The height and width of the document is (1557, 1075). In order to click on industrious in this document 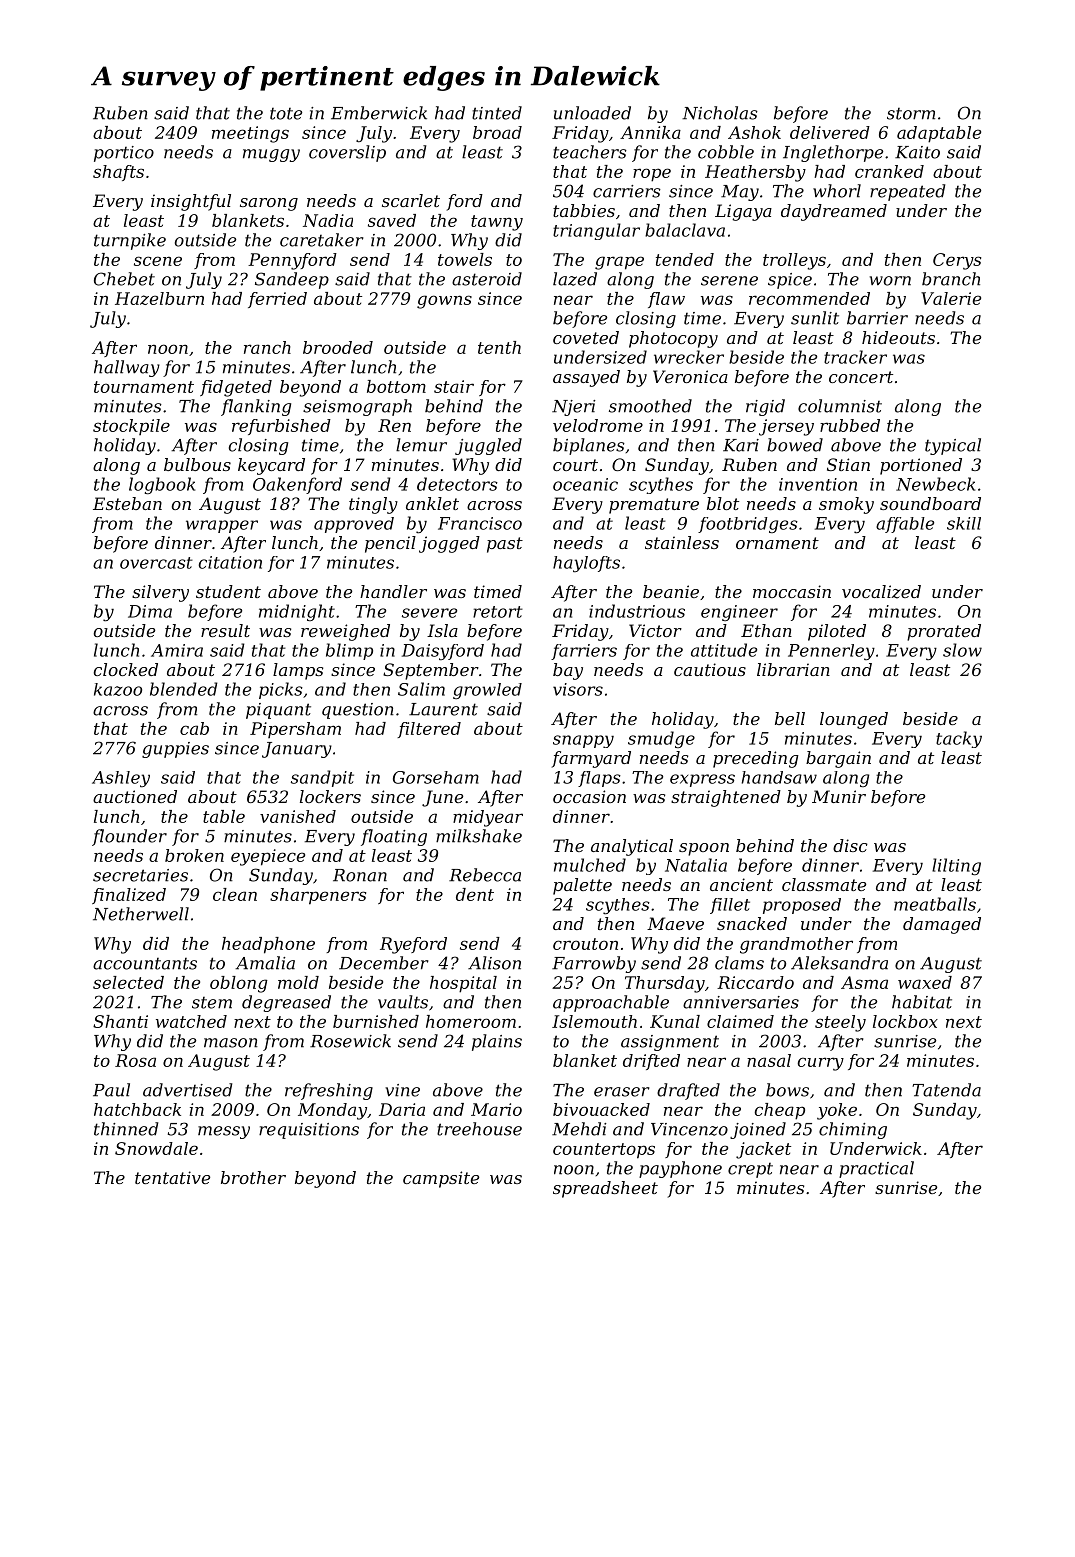, I will do `click(637, 611)`.
